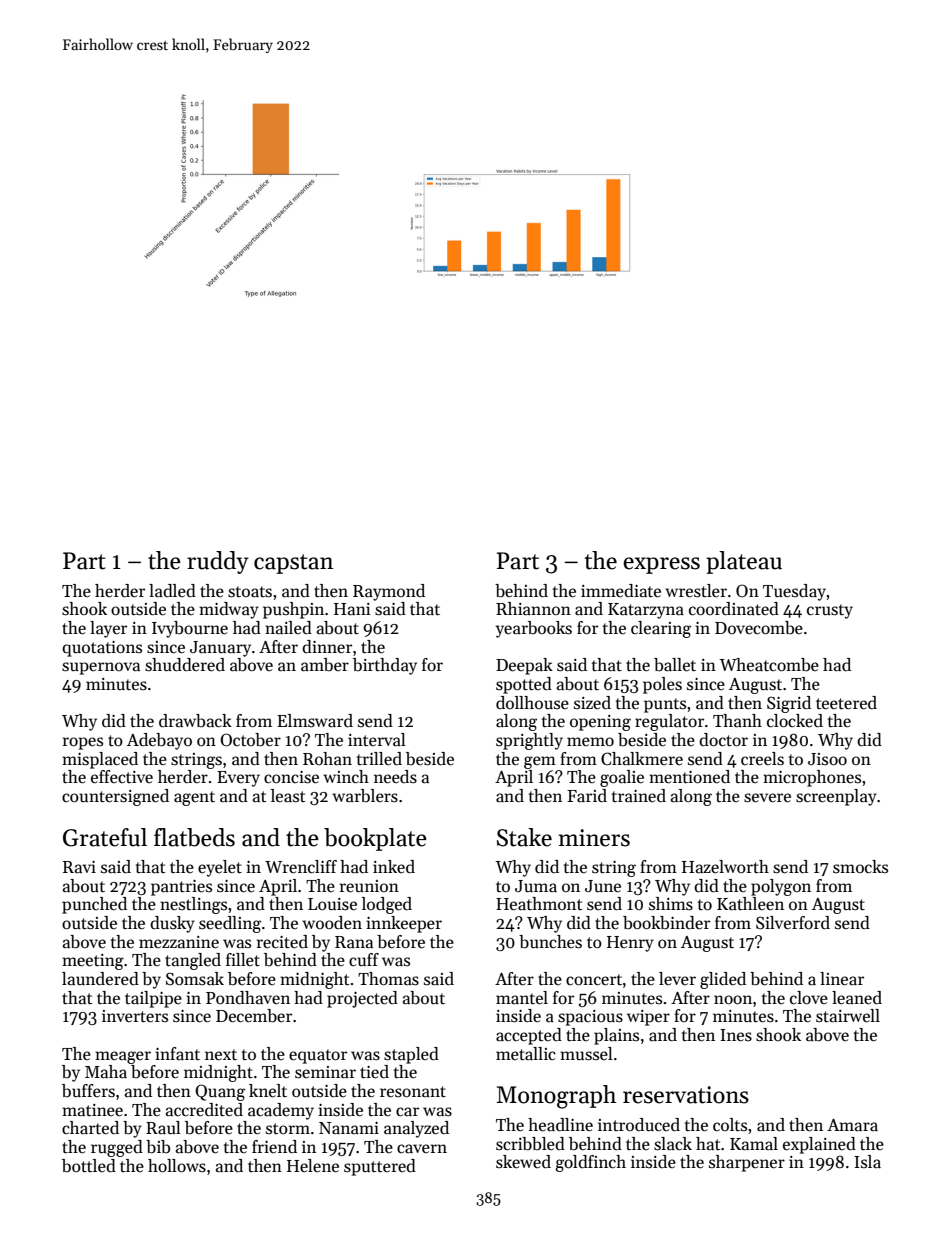  Describe the element at coordinates (725, 867) in the page. I see `Hazelworth` at that location.
